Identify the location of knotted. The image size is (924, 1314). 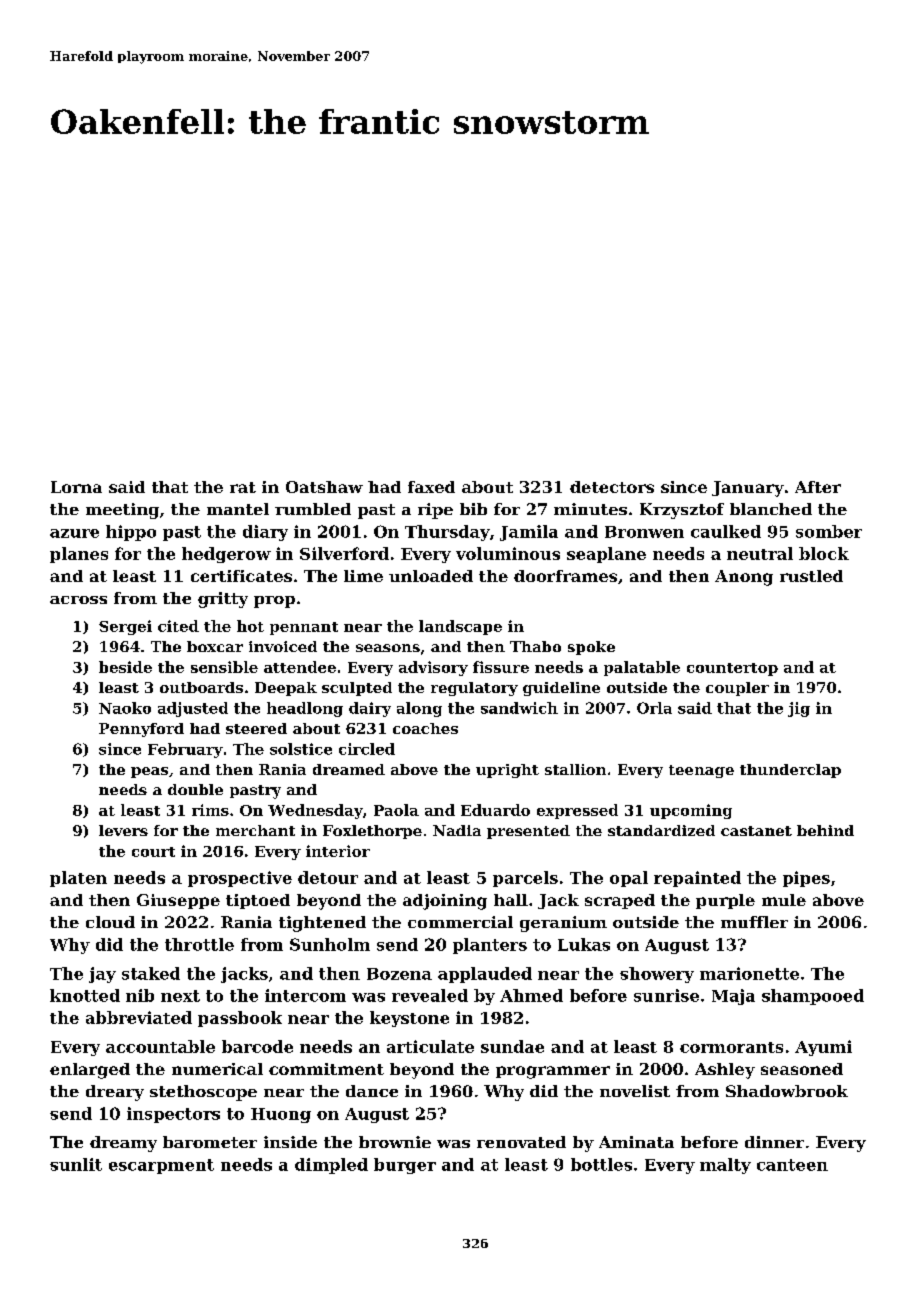
(85, 995).
